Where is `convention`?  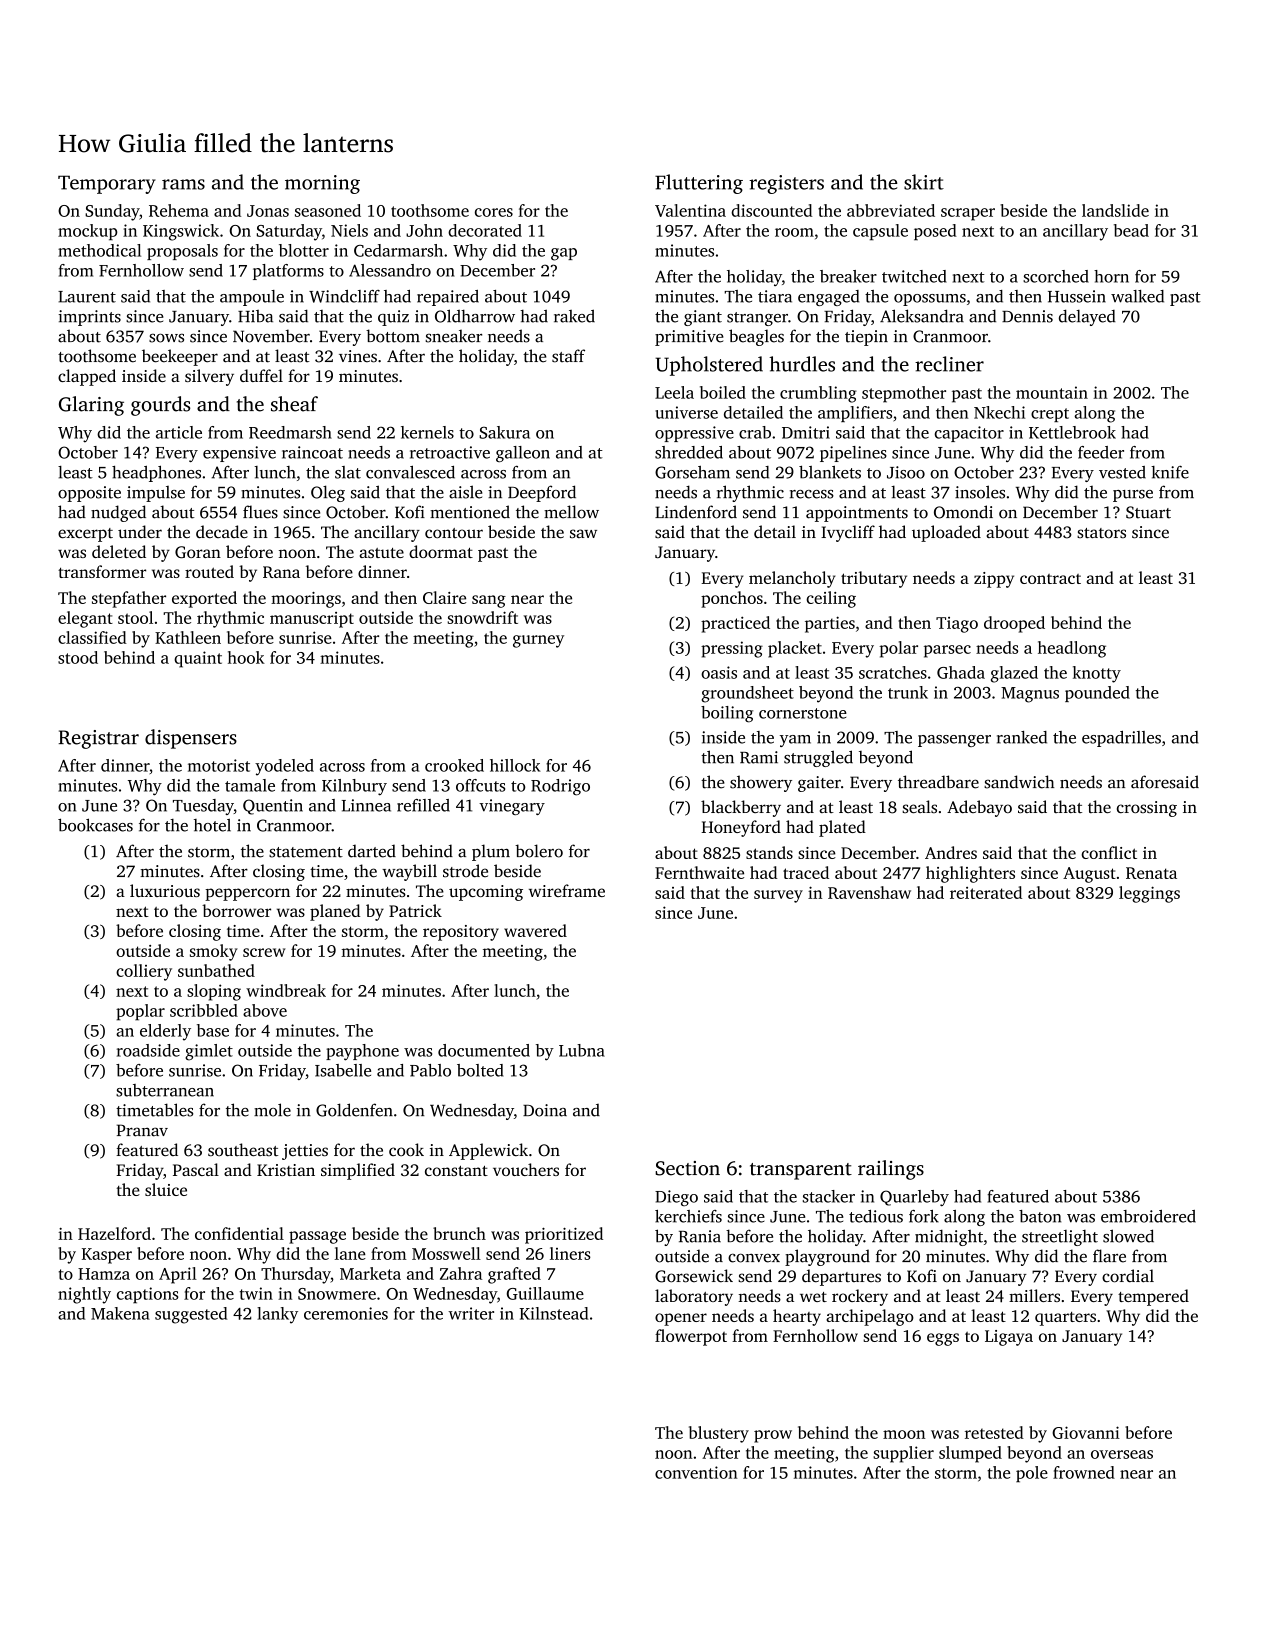
convention is located at coordinates (696, 1472).
